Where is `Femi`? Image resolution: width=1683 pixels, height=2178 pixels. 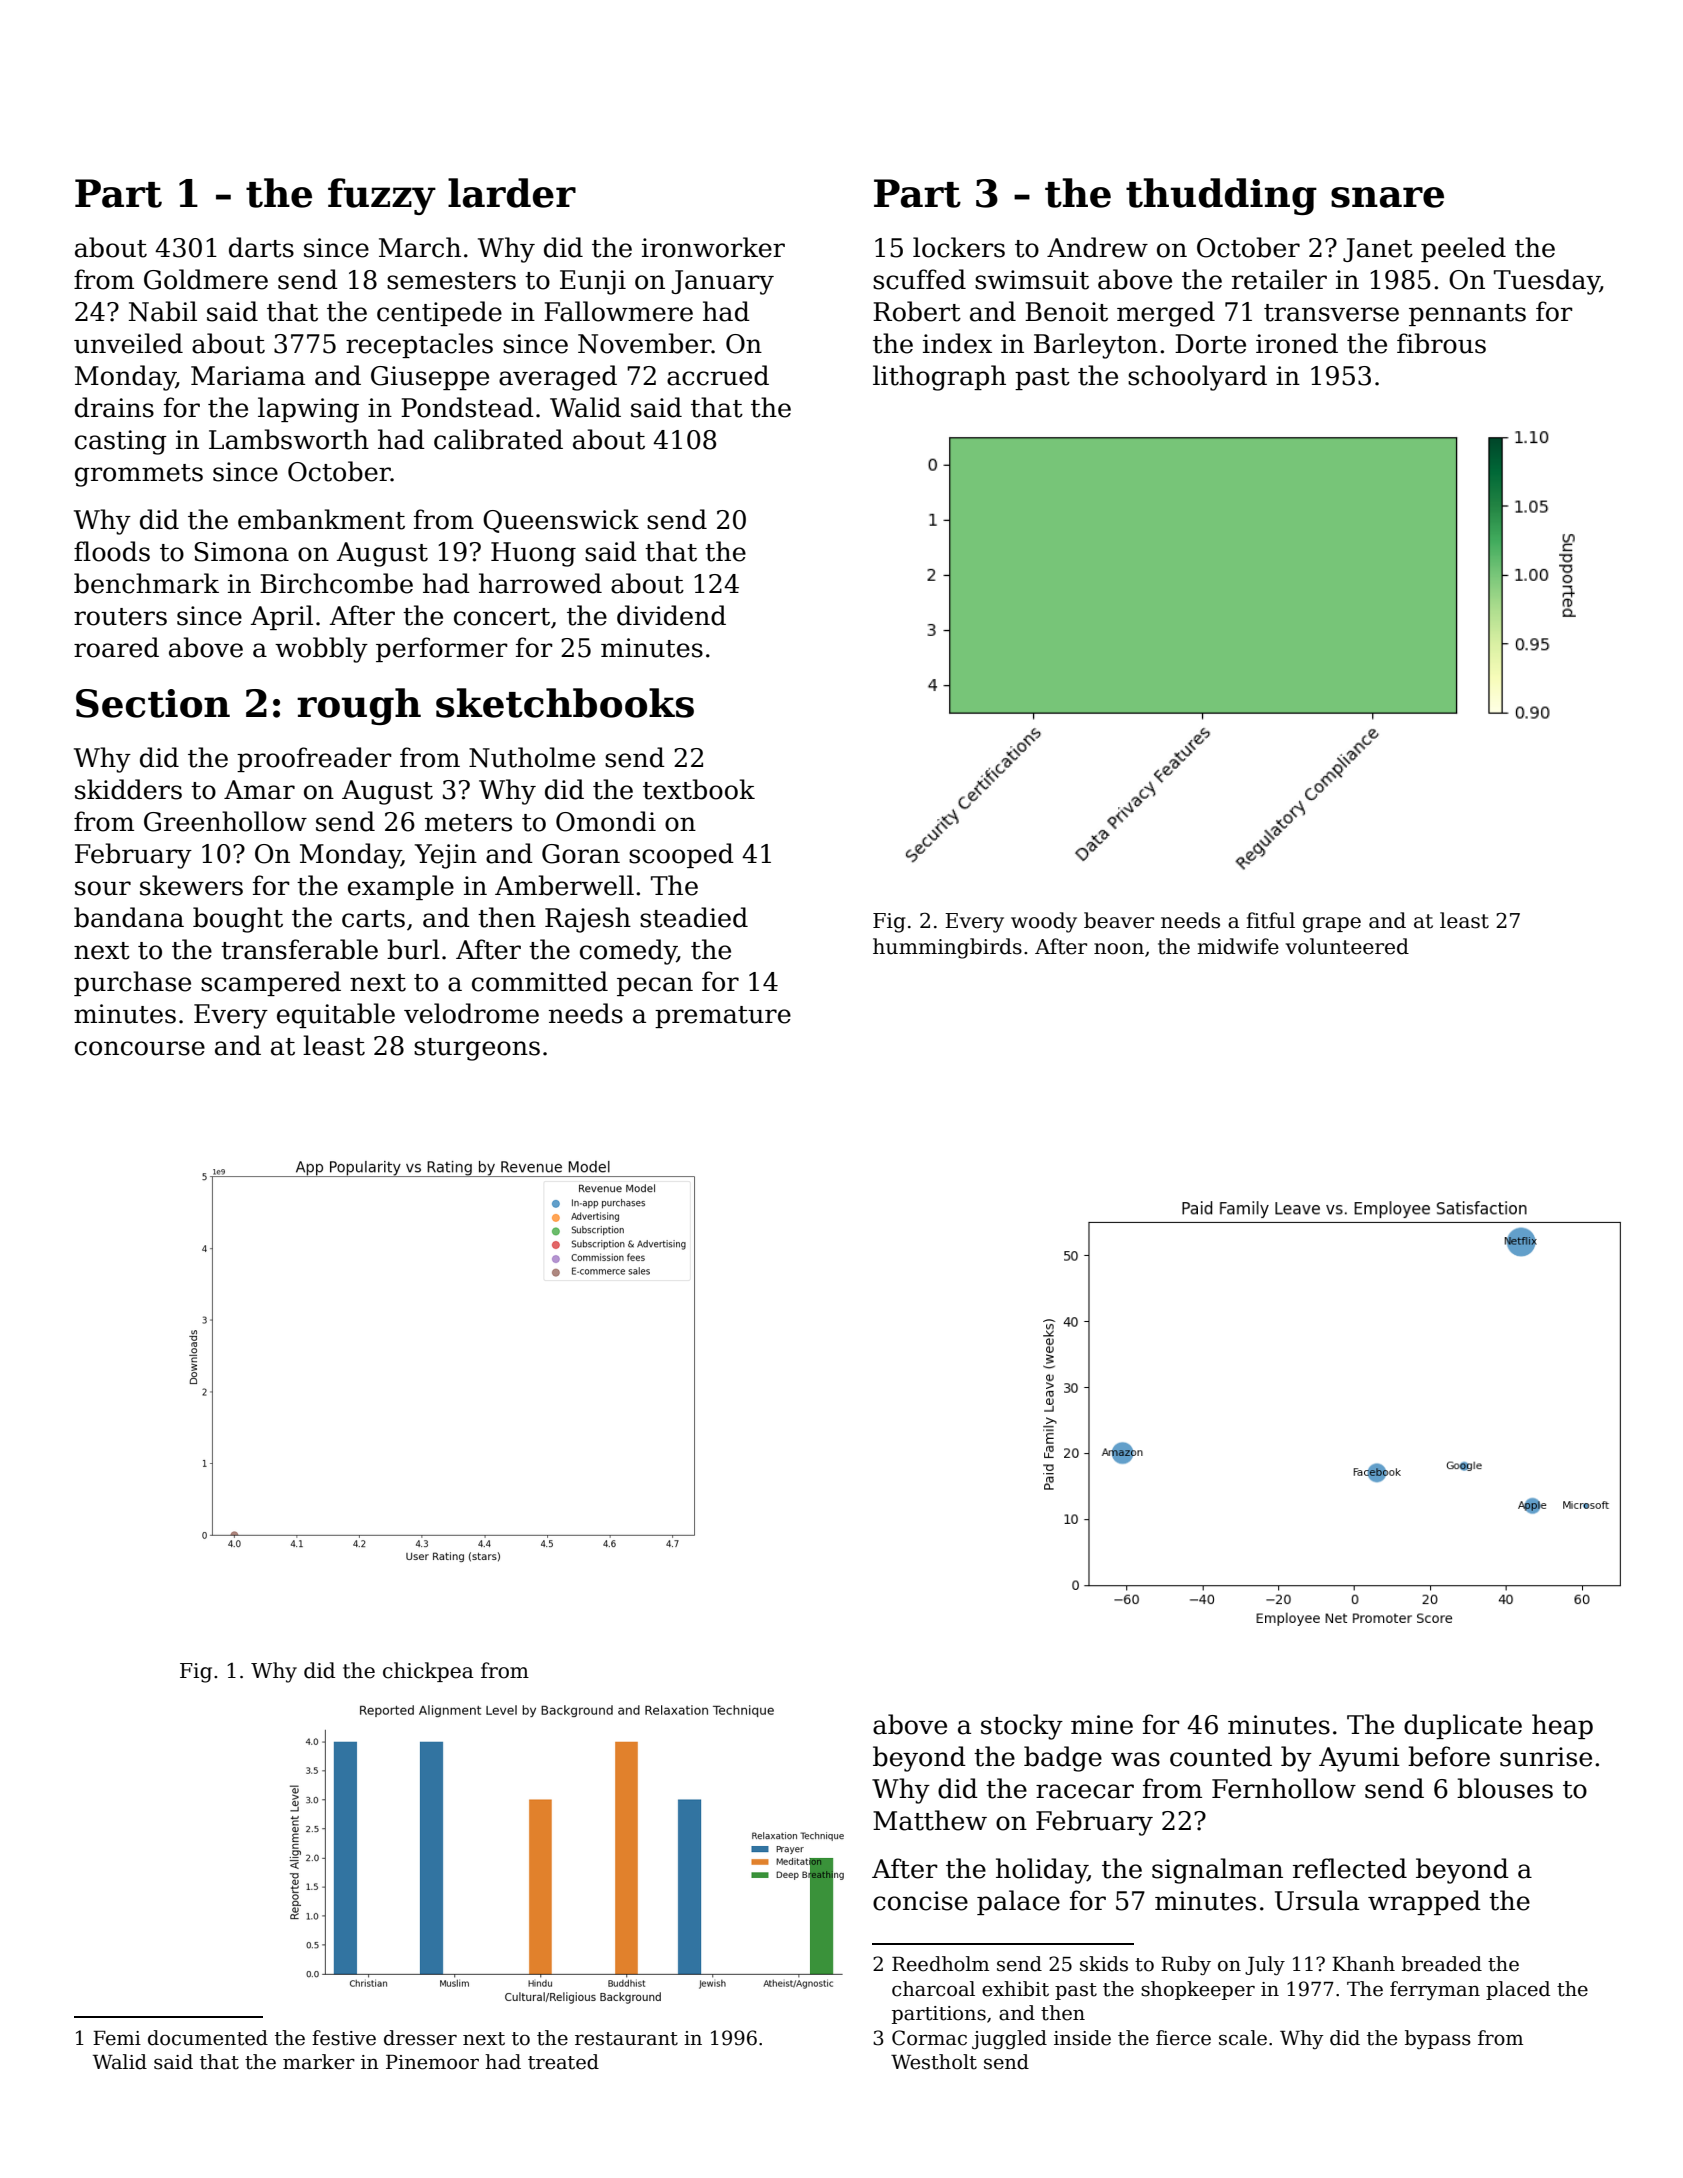 Femi is located at coordinates (117, 2038).
